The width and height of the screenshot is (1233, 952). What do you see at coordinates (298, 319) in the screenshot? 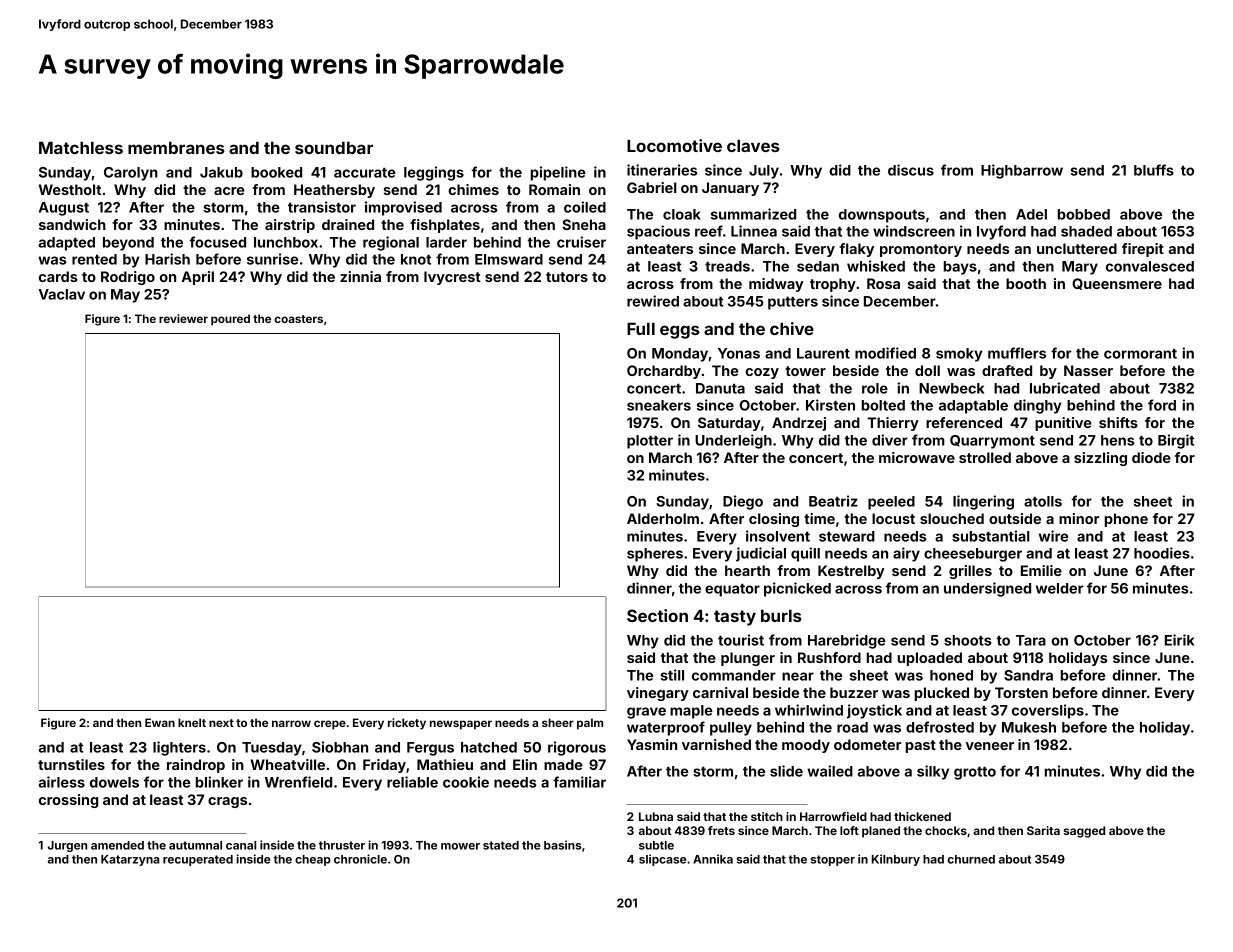
I see `coasters` at bounding box center [298, 319].
